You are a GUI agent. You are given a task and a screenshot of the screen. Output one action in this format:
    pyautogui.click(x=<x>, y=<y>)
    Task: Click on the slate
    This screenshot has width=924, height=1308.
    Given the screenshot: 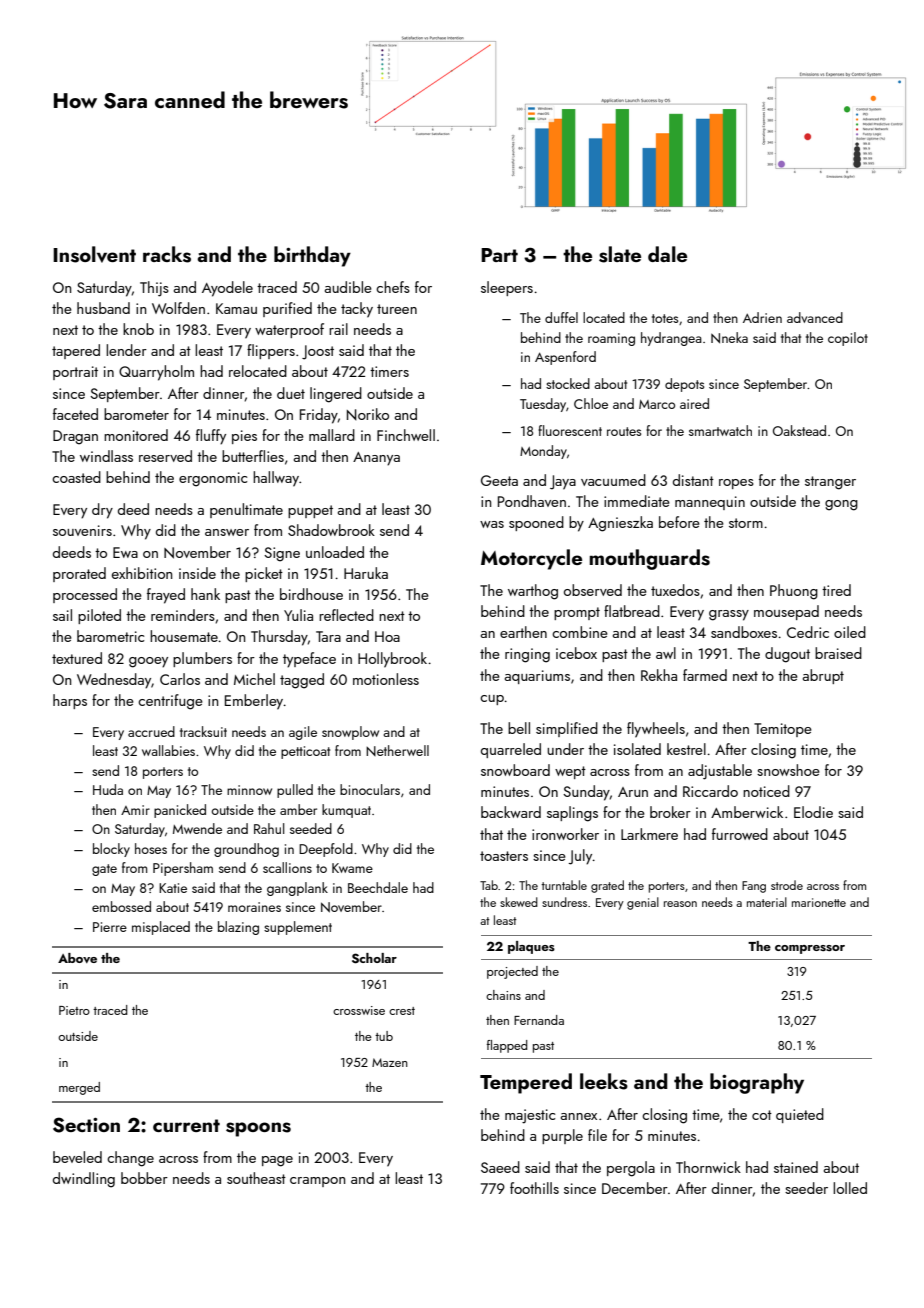 What is the action you would take?
    pyautogui.click(x=620, y=254)
